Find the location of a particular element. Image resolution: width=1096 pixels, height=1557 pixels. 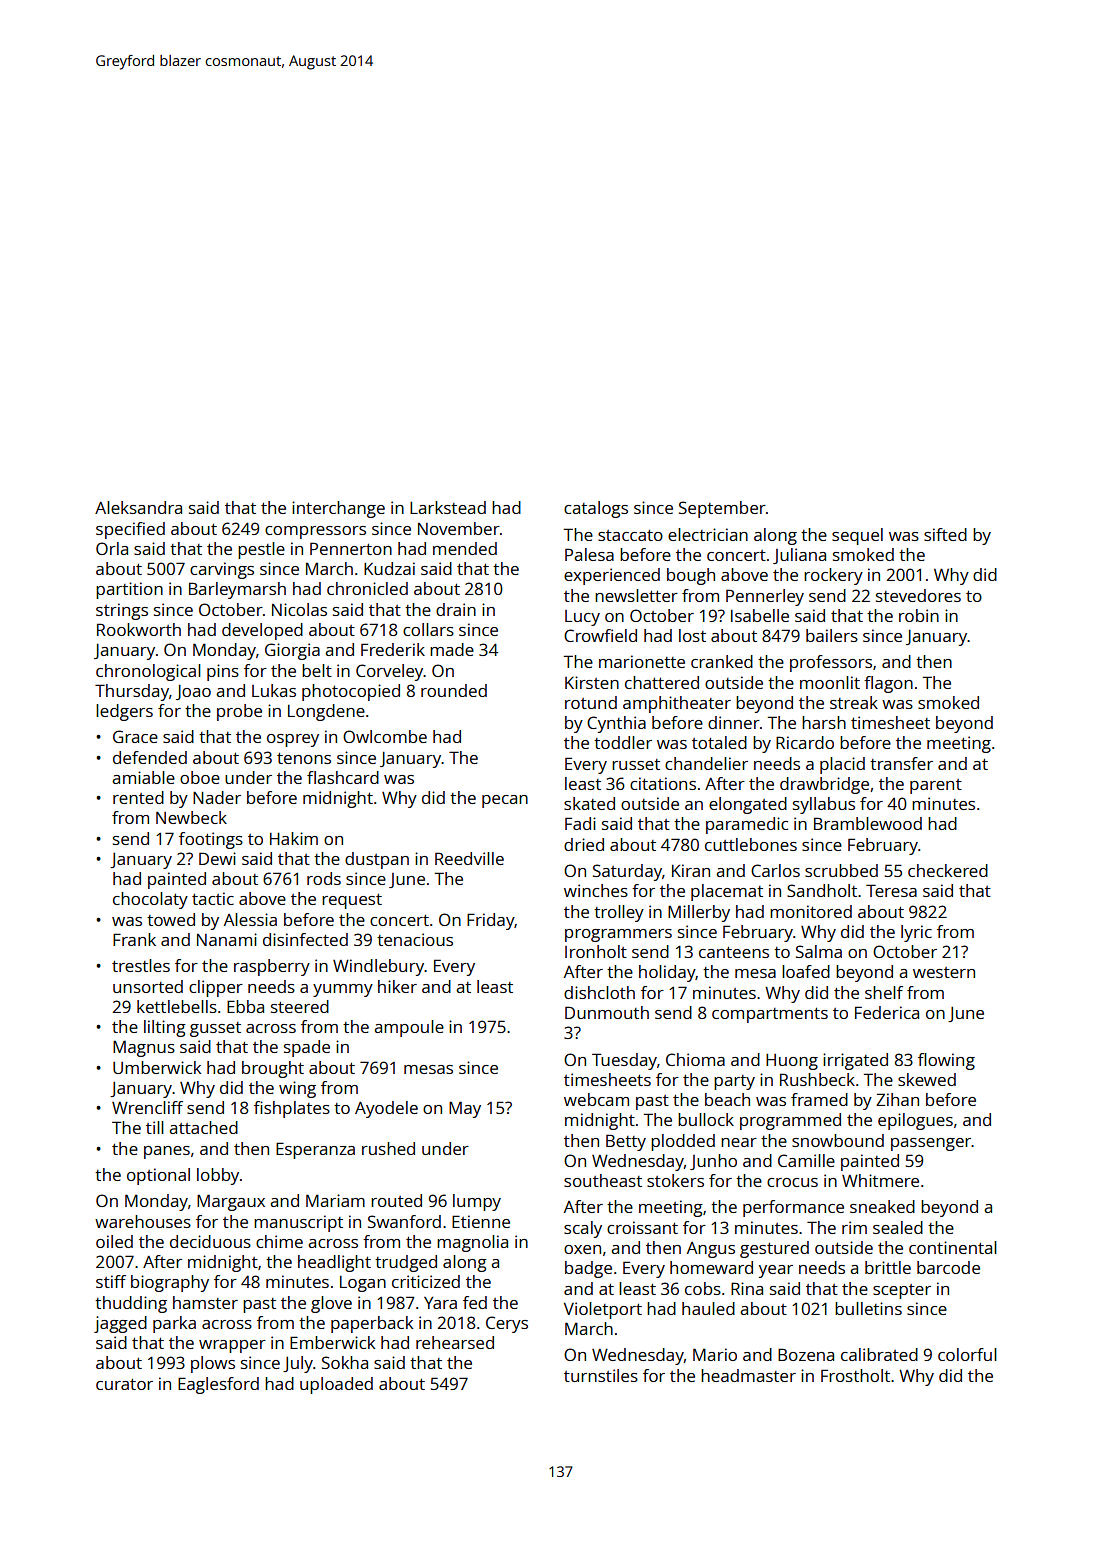

Kudzai is located at coordinates (389, 568).
